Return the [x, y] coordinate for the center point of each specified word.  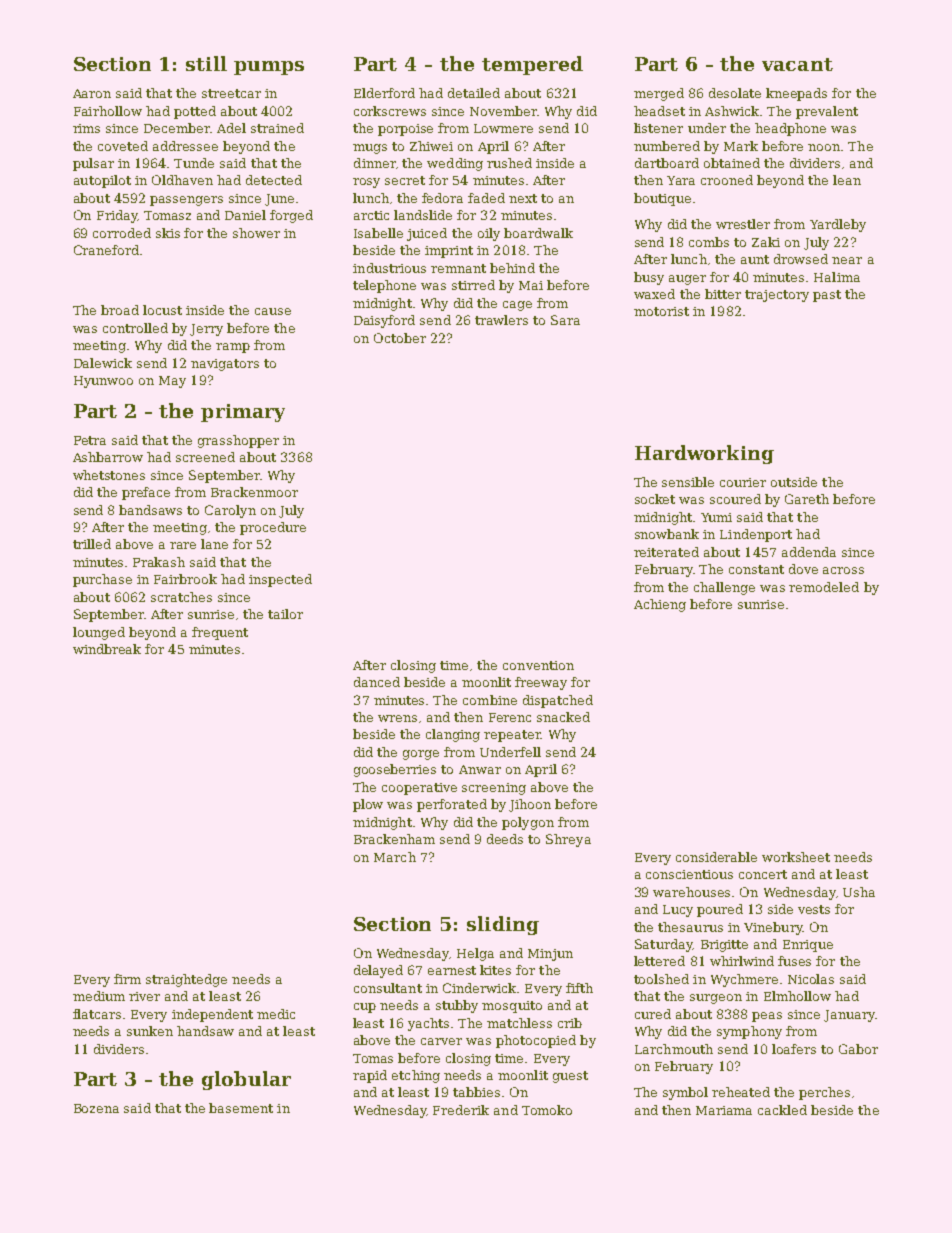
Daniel [245, 215]
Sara [565, 320]
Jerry [206, 330]
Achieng [660, 605]
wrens [397, 718]
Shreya [568, 840]
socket [655, 499]
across [843, 570]
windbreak [107, 649]
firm [127, 979]
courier [743, 482]
